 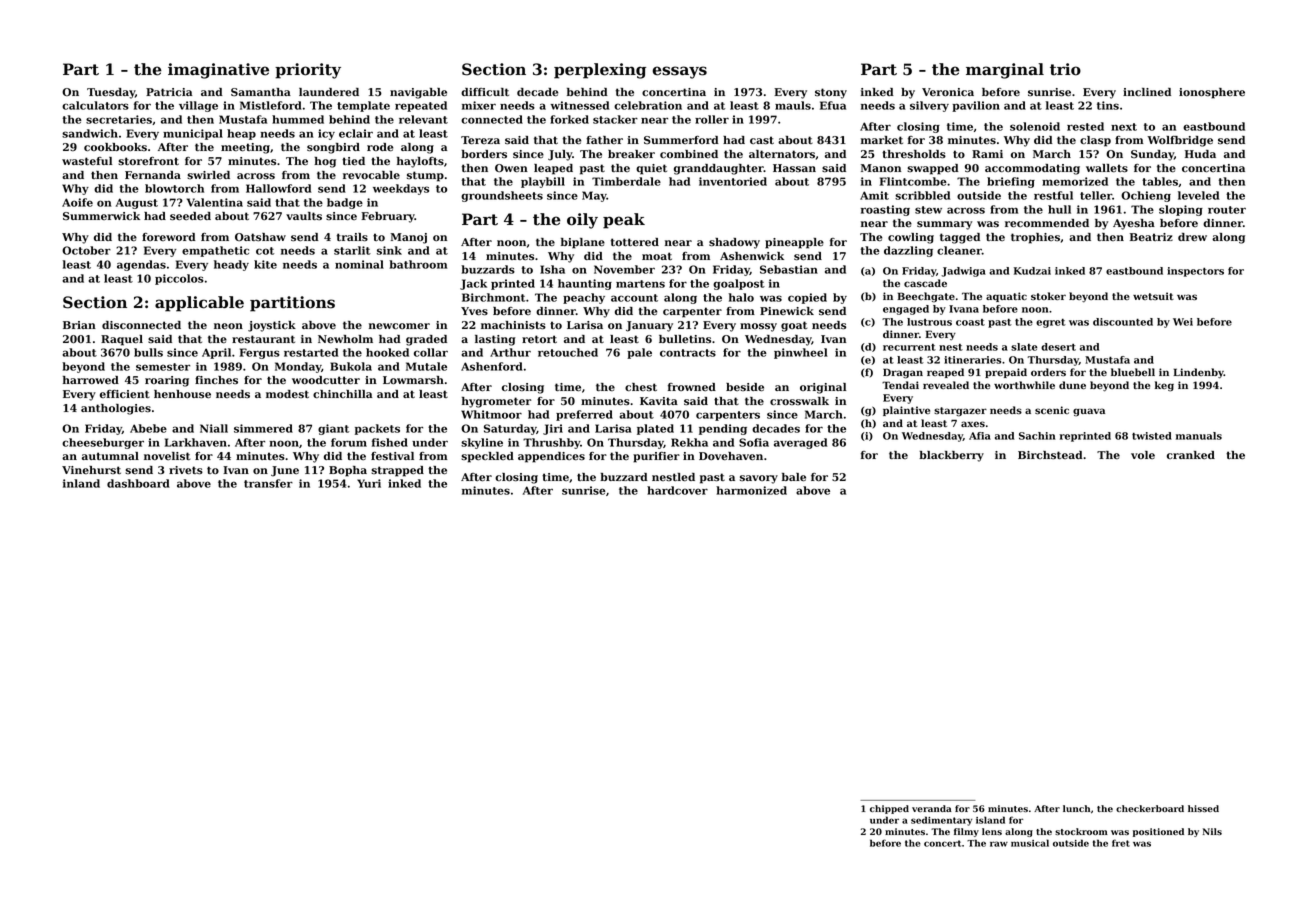 What do you see at coordinates (681, 140) in the document?
I see `Summerford` at bounding box center [681, 140].
